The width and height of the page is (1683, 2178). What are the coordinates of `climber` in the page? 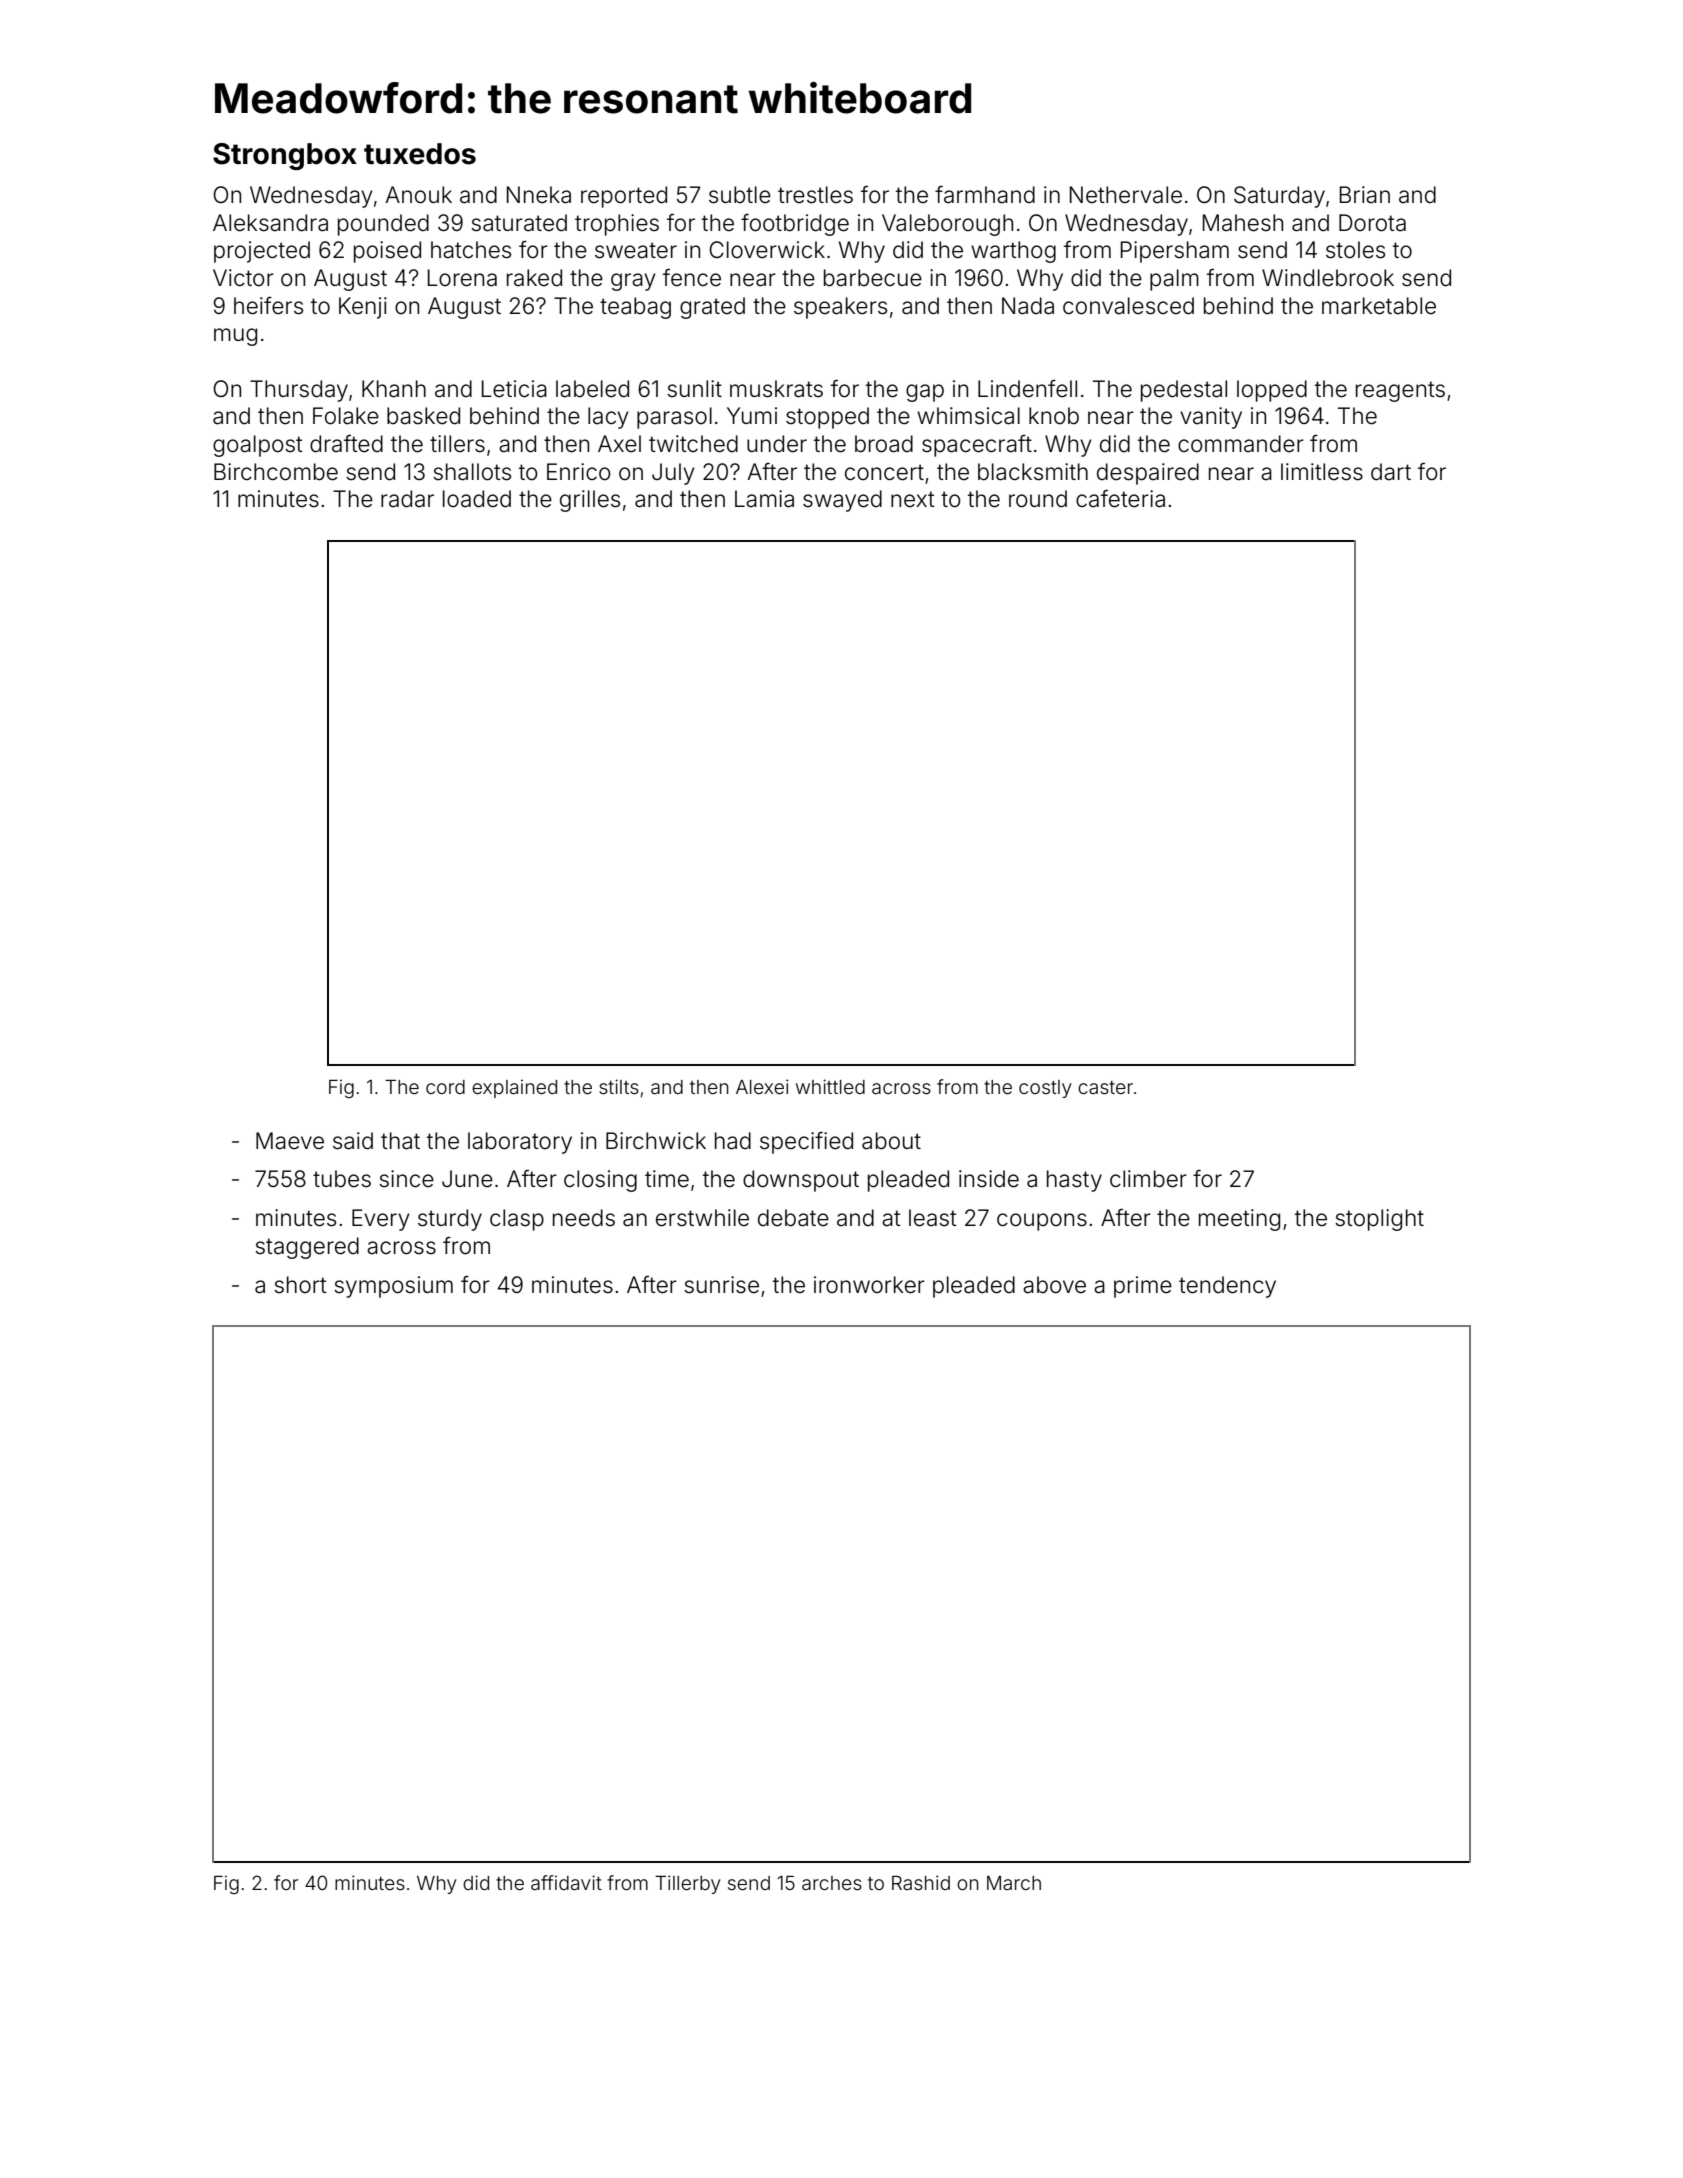 It's located at (1148, 1179).
